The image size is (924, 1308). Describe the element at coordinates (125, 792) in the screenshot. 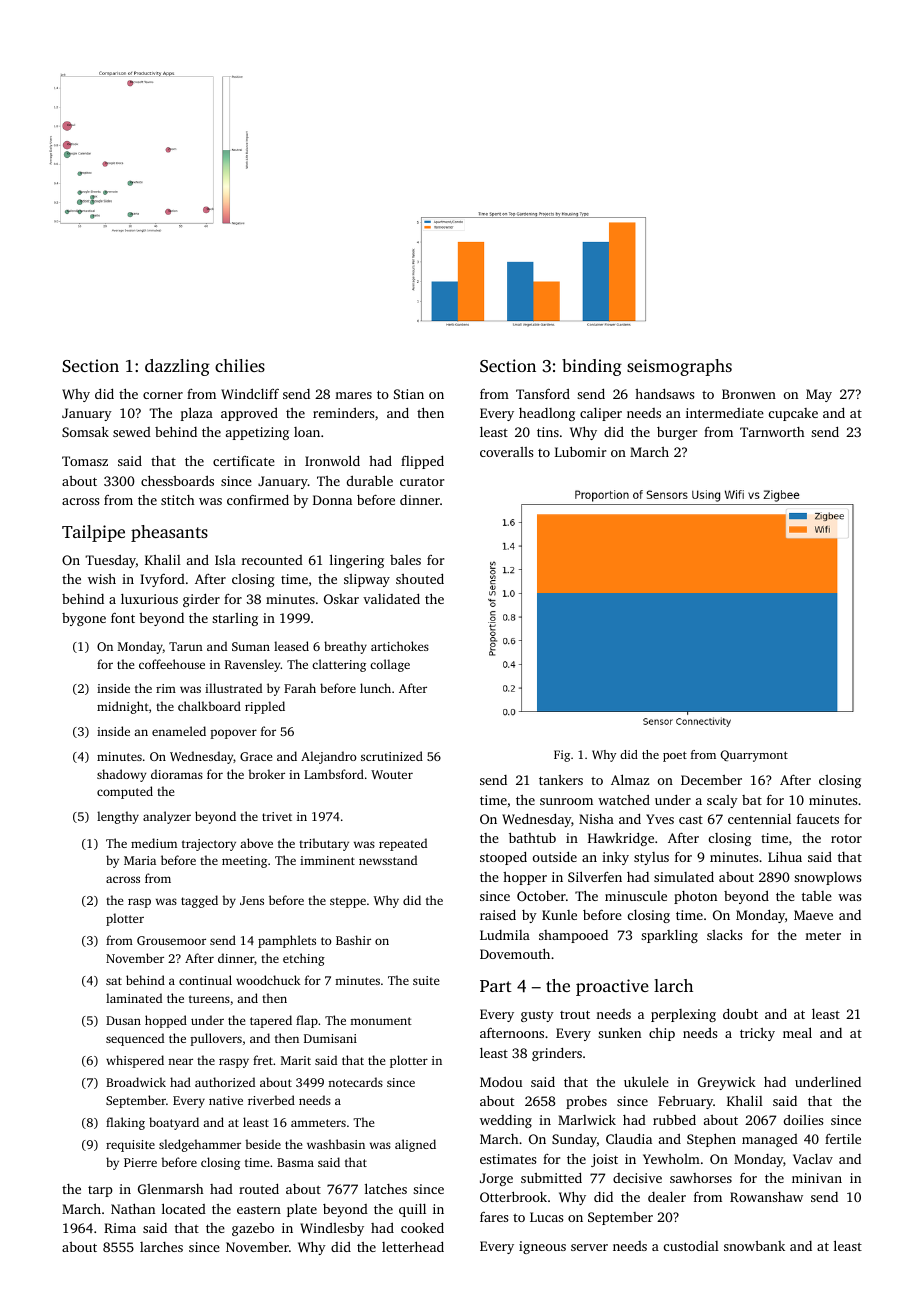

I see `computed` at that location.
